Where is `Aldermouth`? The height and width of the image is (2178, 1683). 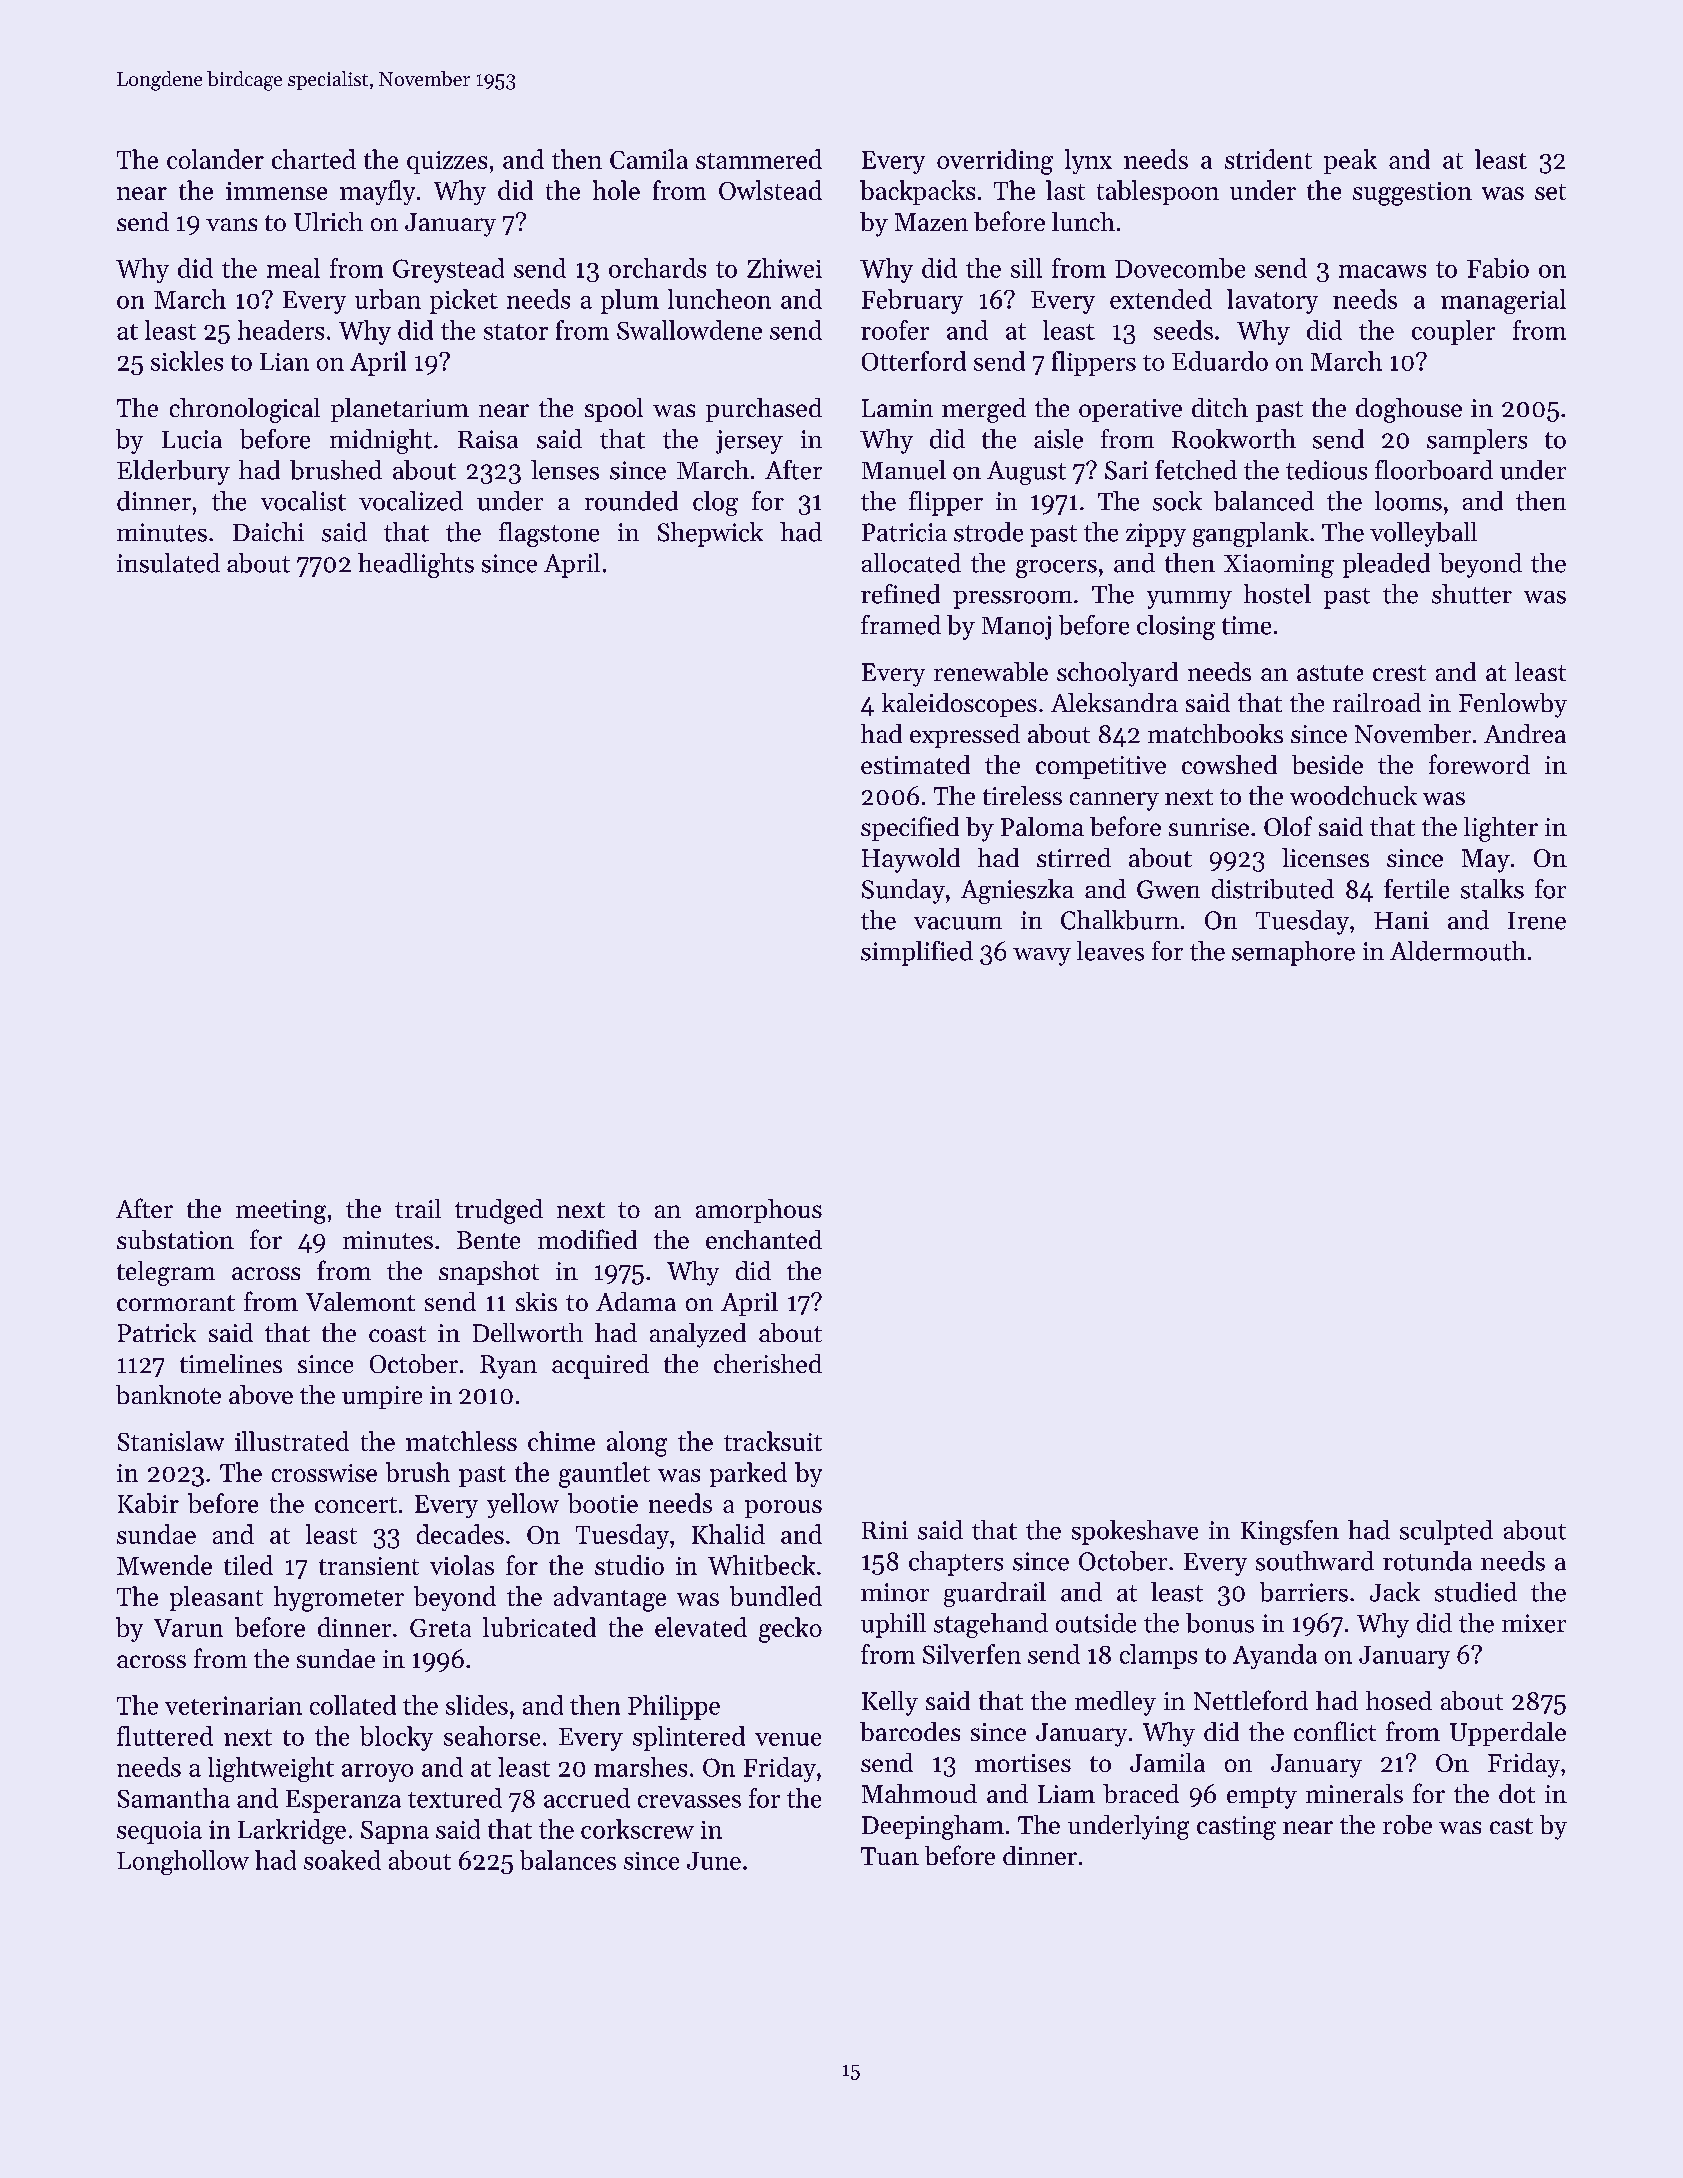 Aldermouth is located at coordinates (1458, 951).
